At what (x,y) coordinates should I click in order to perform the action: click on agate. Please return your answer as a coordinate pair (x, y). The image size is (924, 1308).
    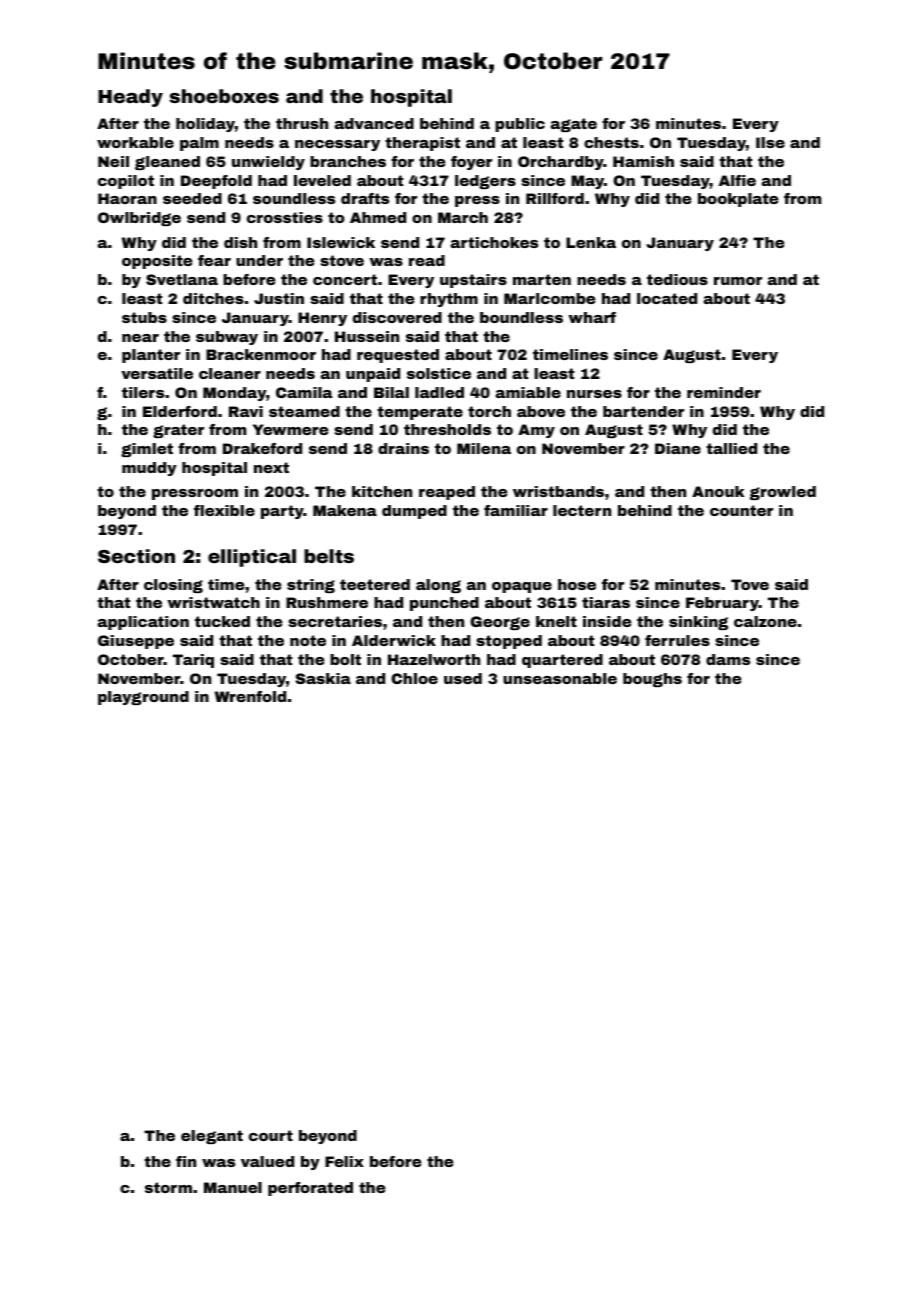
    Looking at the image, I should click on (574, 125).
